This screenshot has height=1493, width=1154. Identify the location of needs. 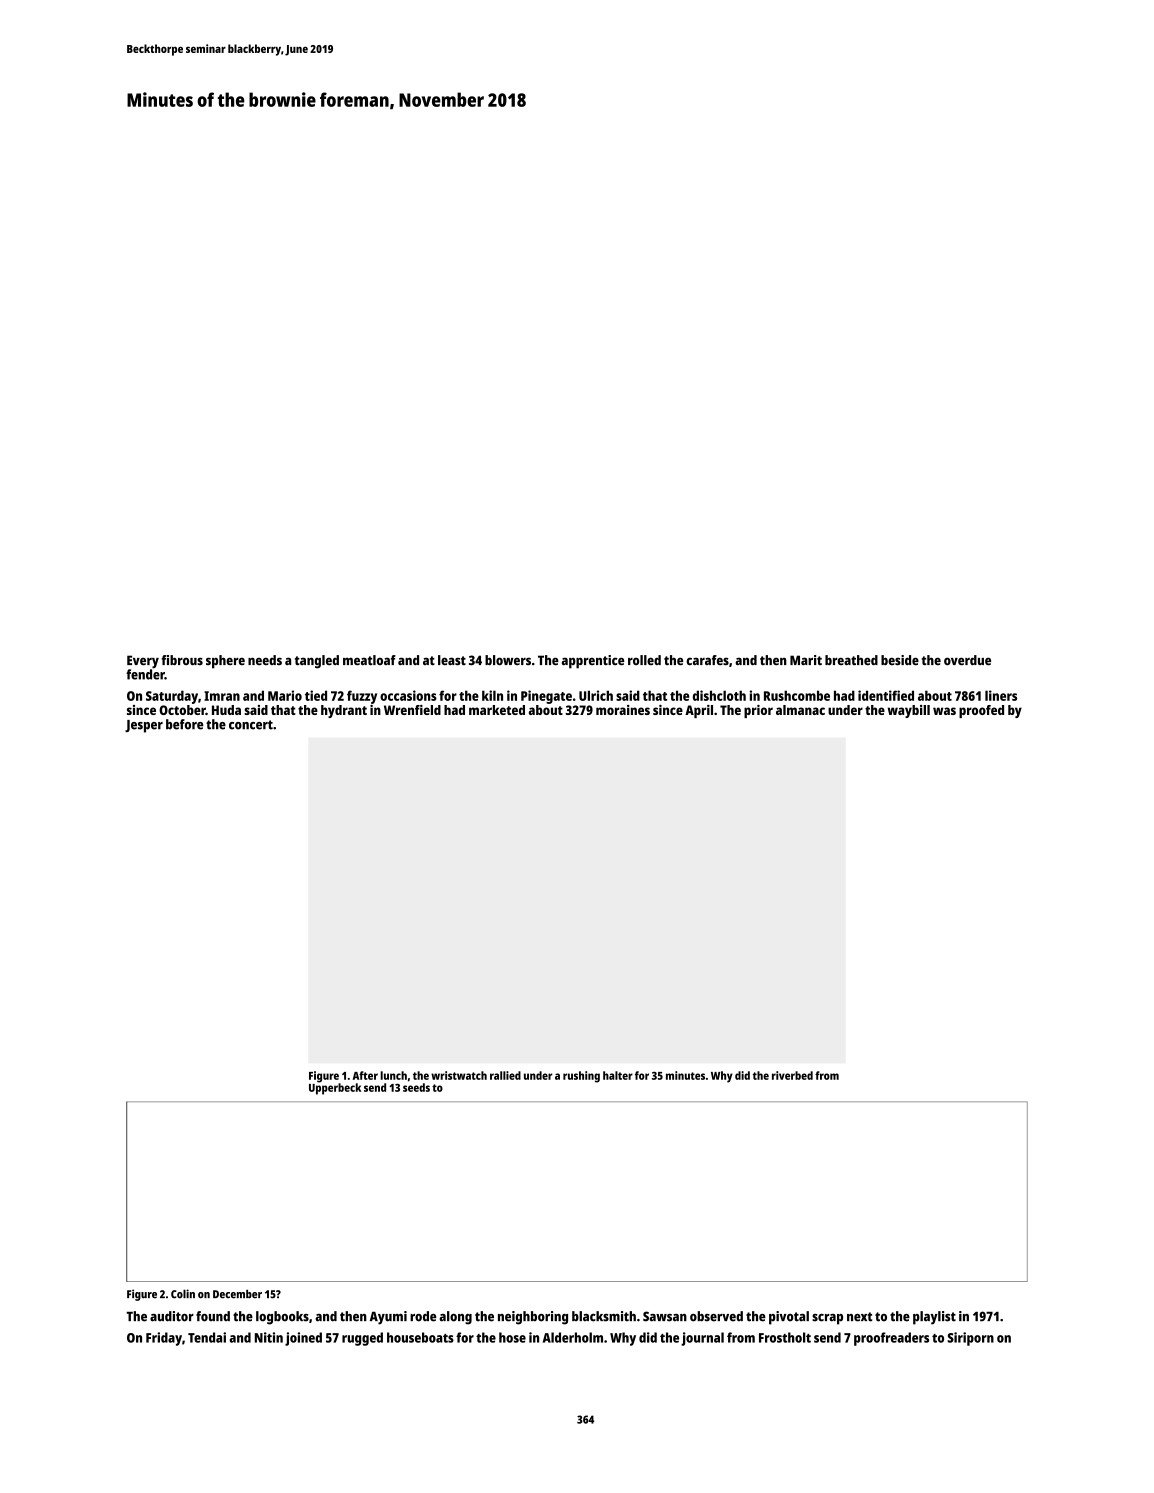
(265, 660).
